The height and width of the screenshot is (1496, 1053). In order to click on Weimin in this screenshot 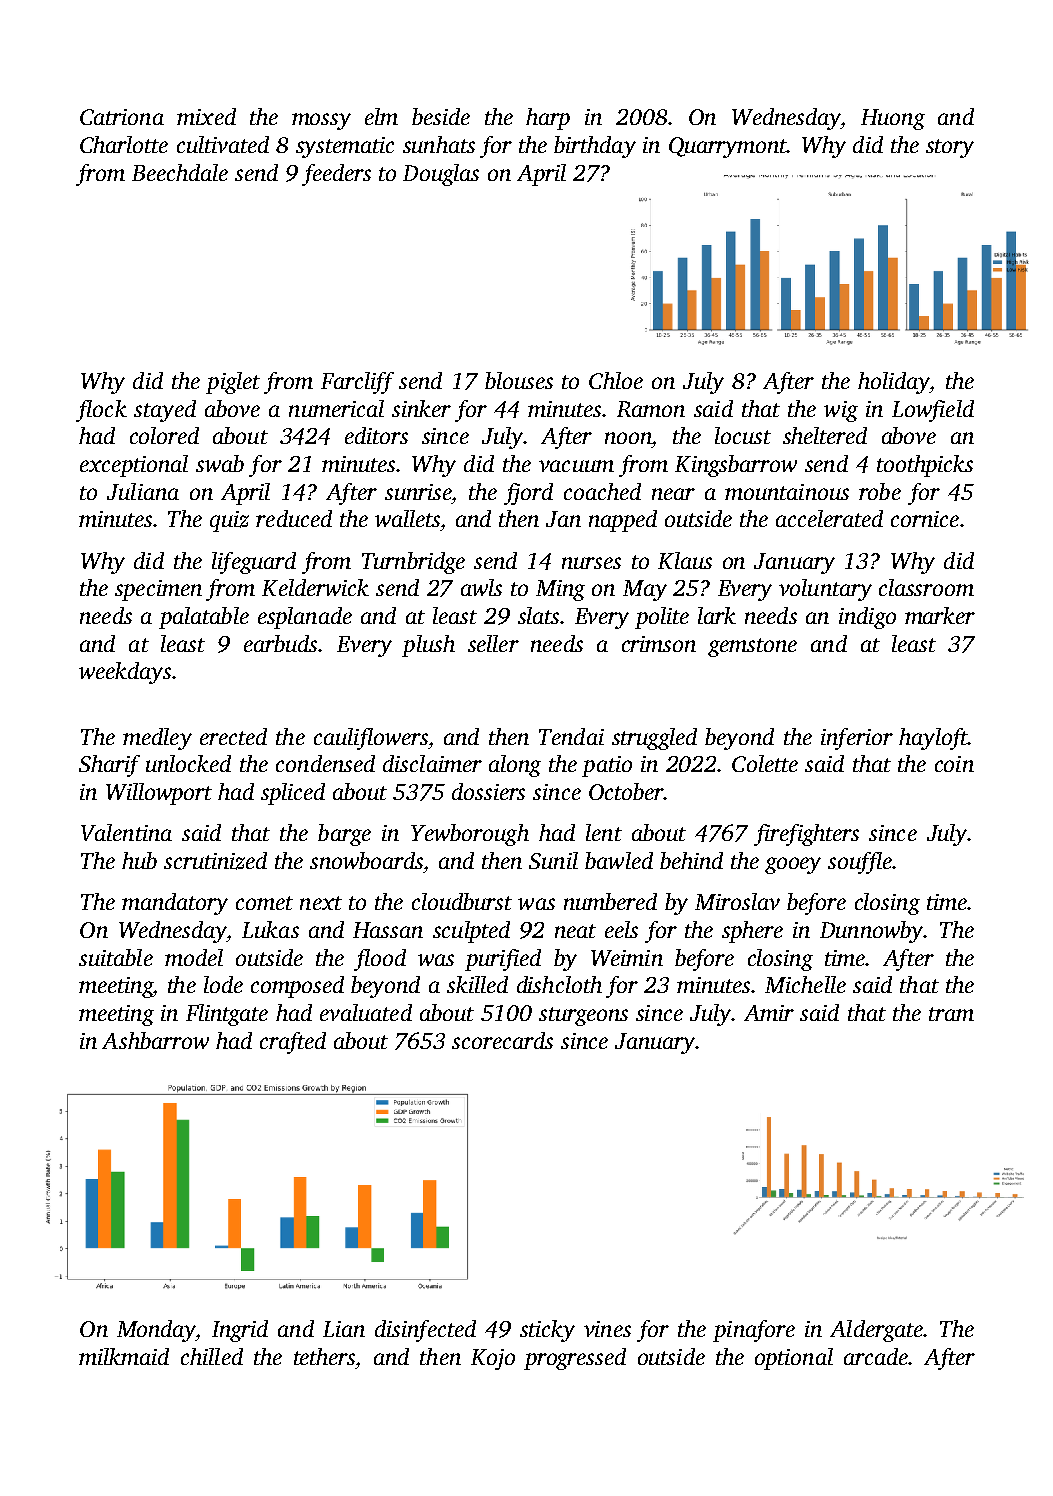, I will do `click(627, 958)`.
